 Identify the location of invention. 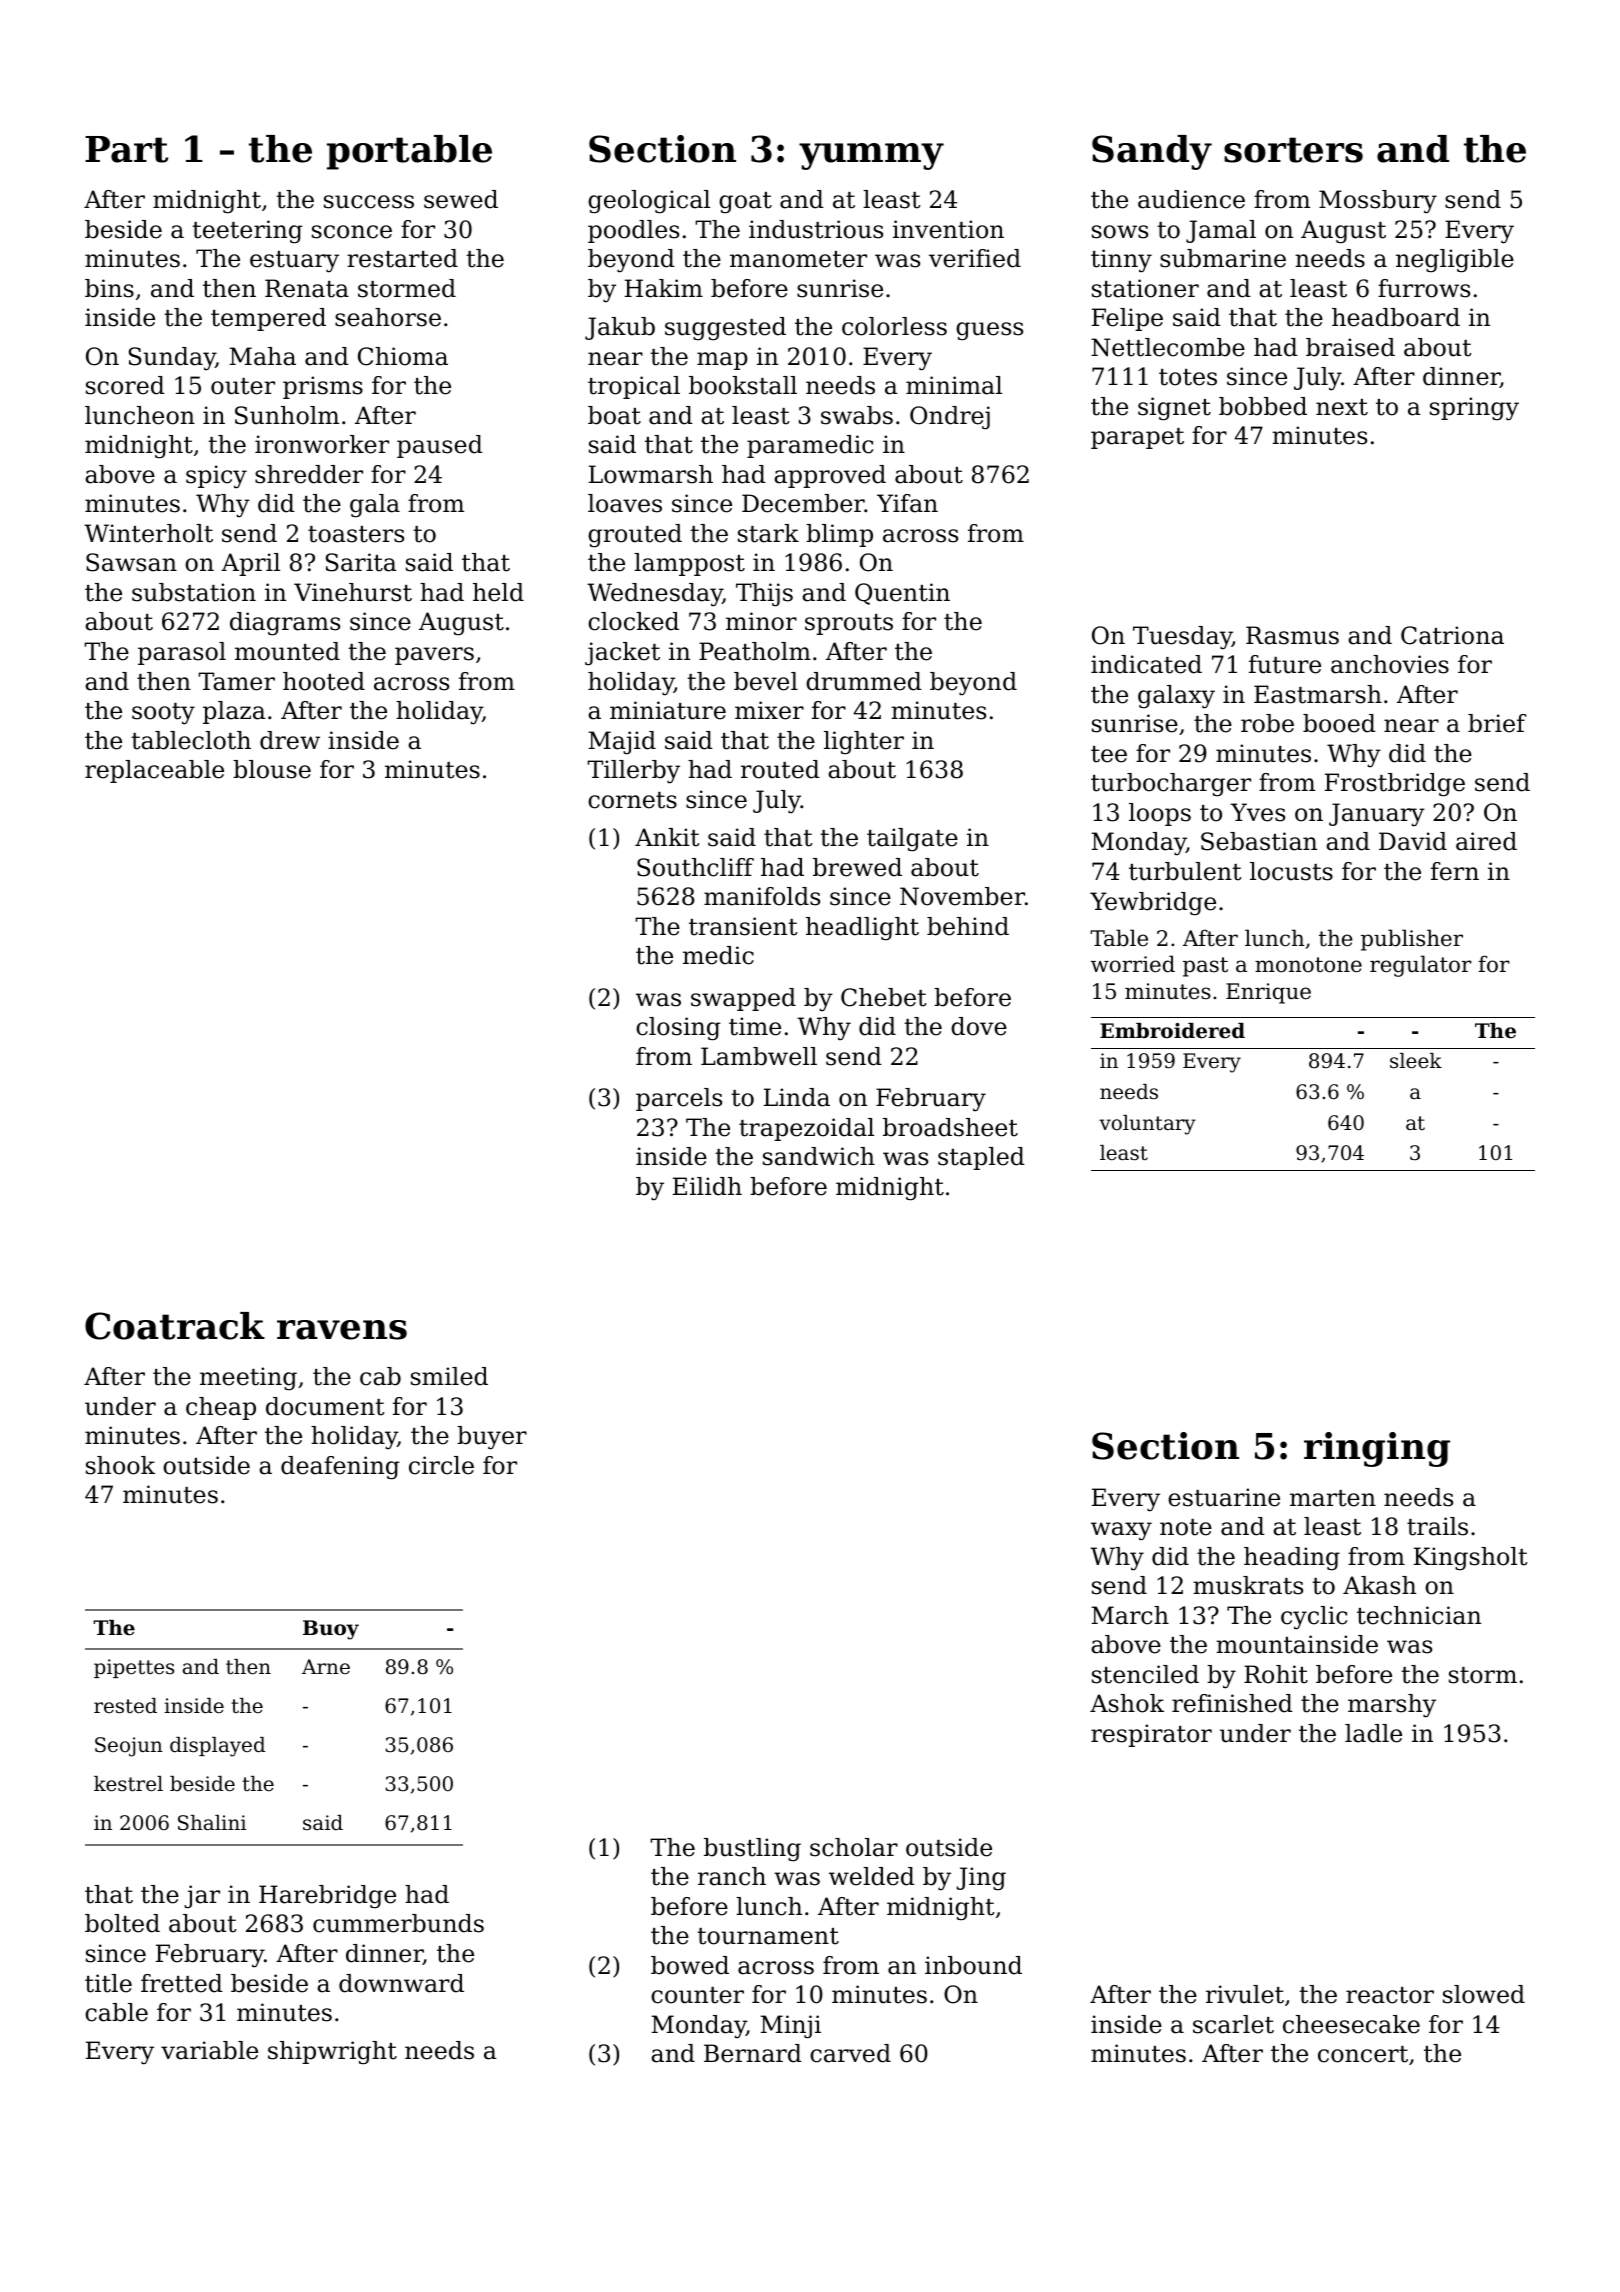
(948, 229).
